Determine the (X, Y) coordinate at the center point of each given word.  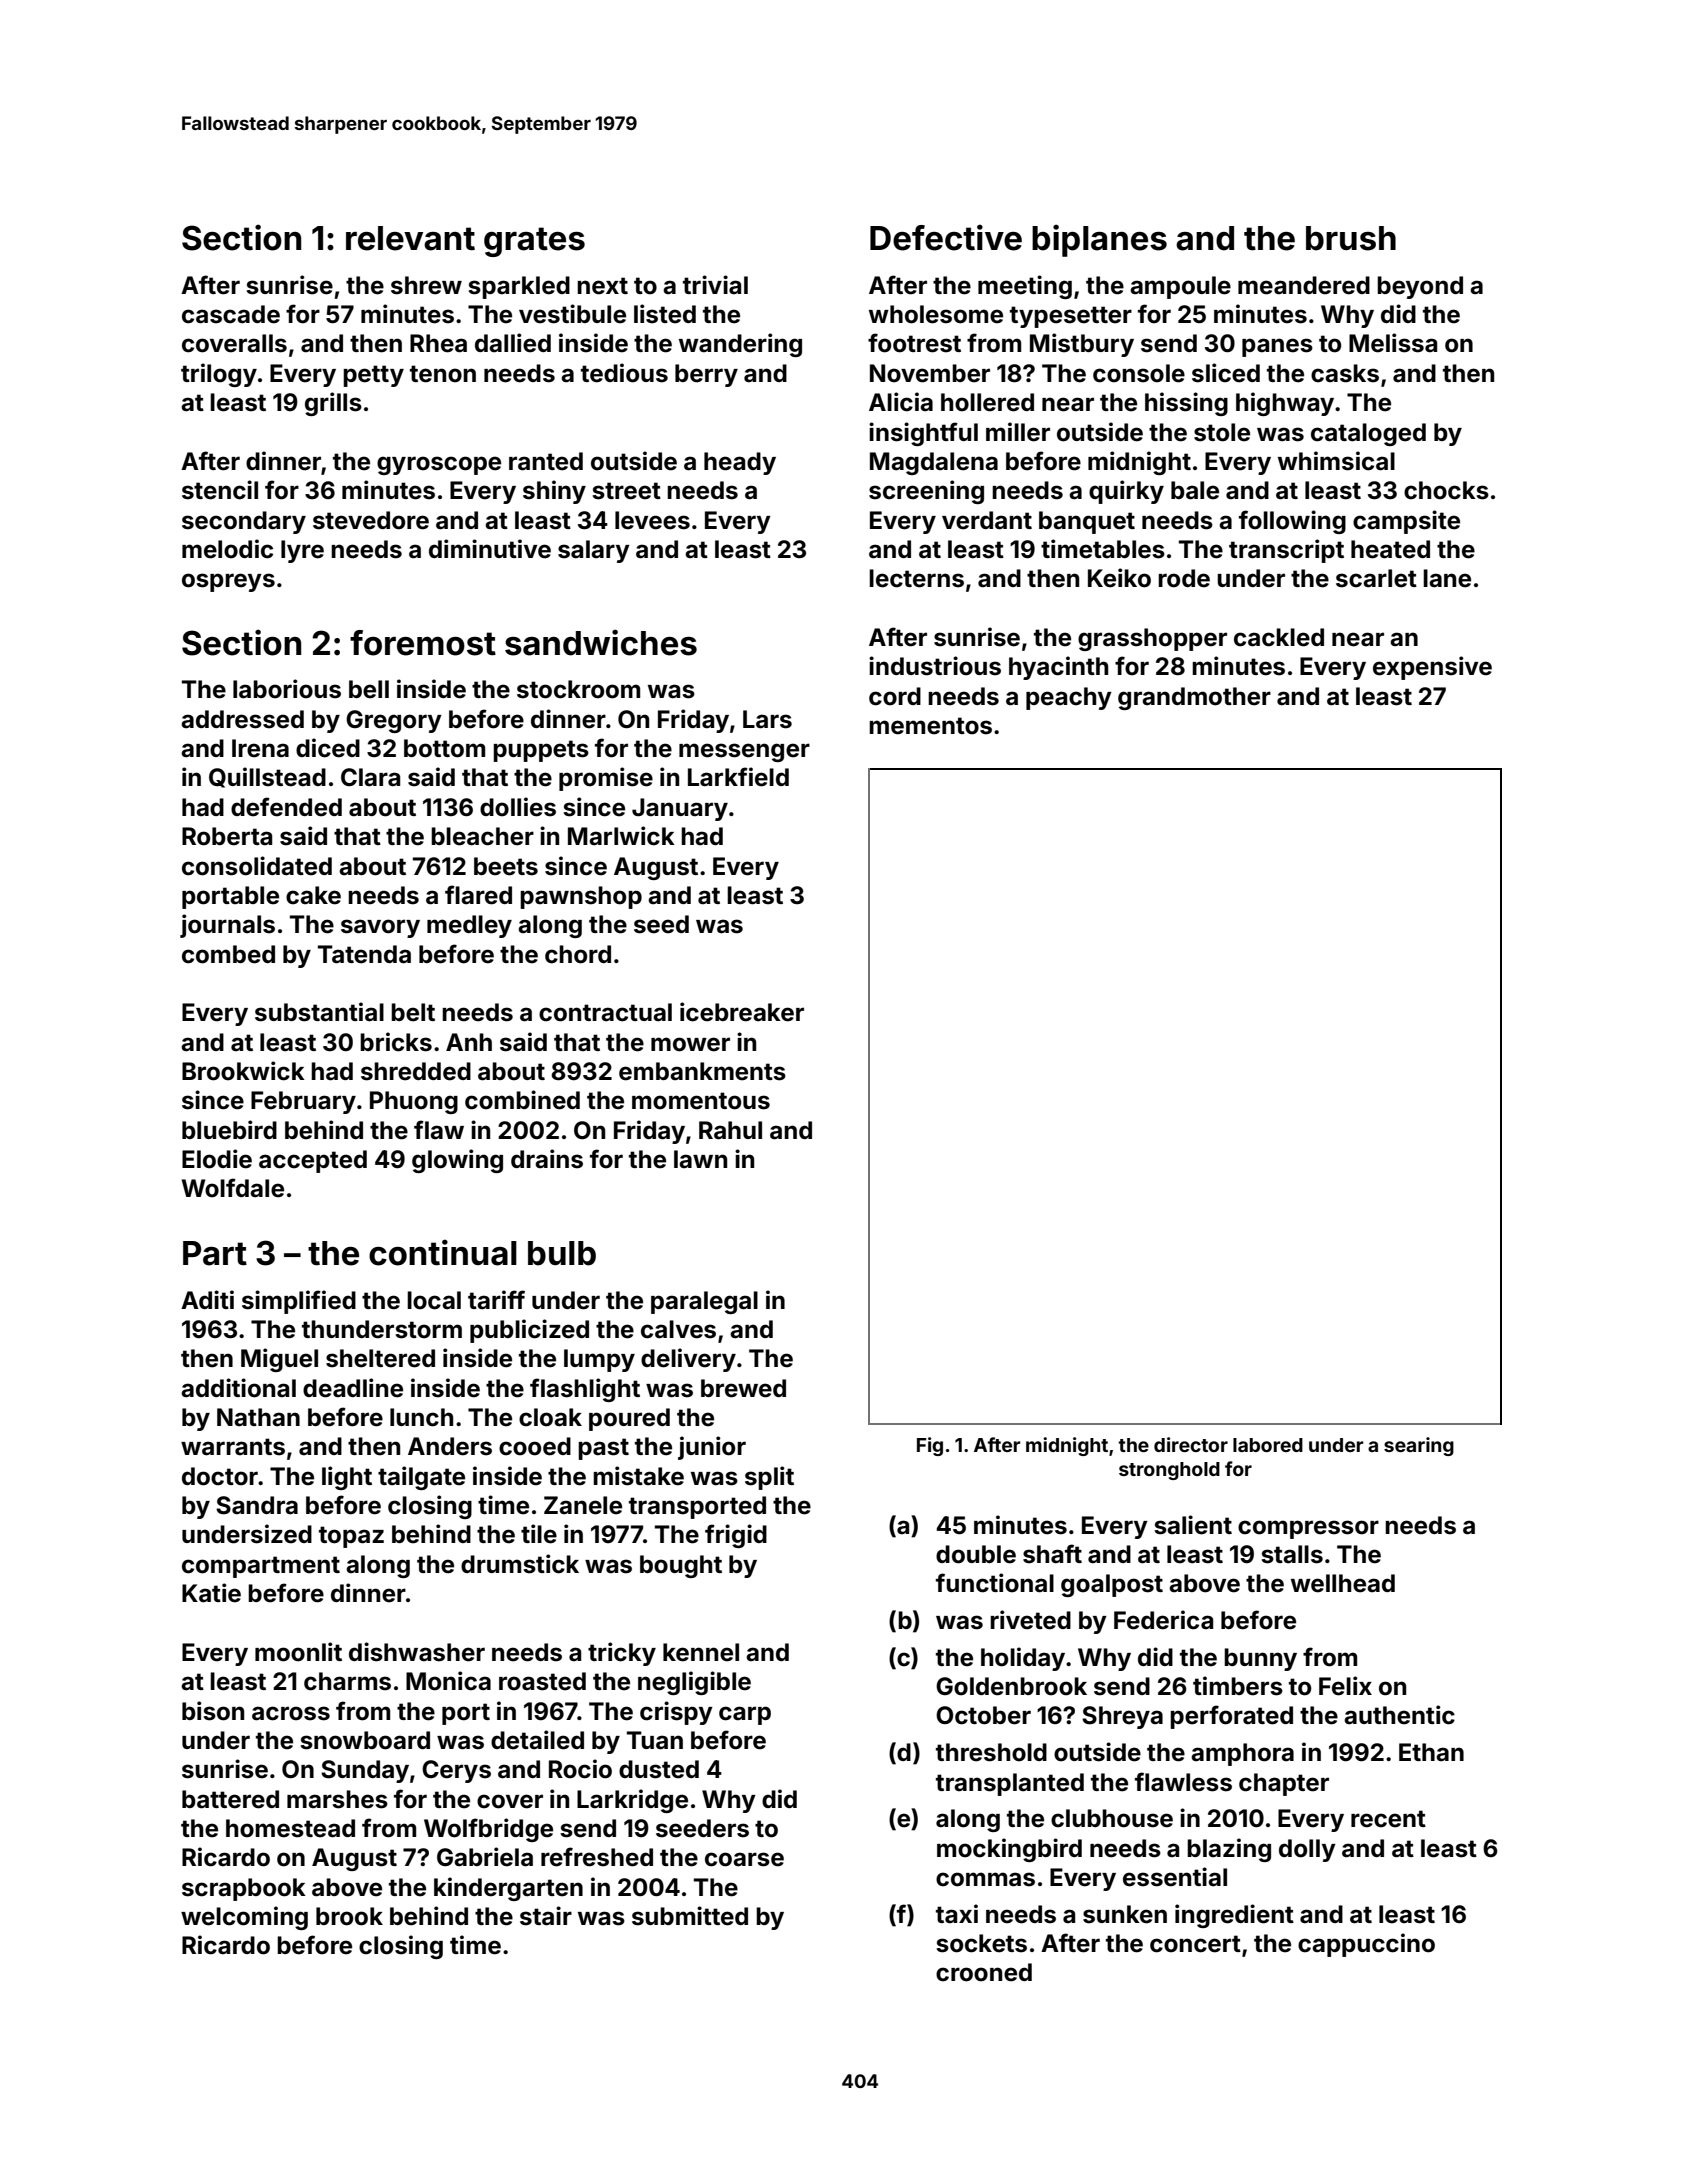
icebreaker (742, 1012)
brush (1351, 238)
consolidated (257, 866)
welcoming (244, 1918)
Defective (946, 237)
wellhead (1343, 1583)
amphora (1242, 1754)
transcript (1286, 551)
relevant (410, 238)
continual (443, 1252)
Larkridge (632, 1801)
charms (347, 1681)
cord (895, 696)
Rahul (730, 1130)
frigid (736, 1536)
